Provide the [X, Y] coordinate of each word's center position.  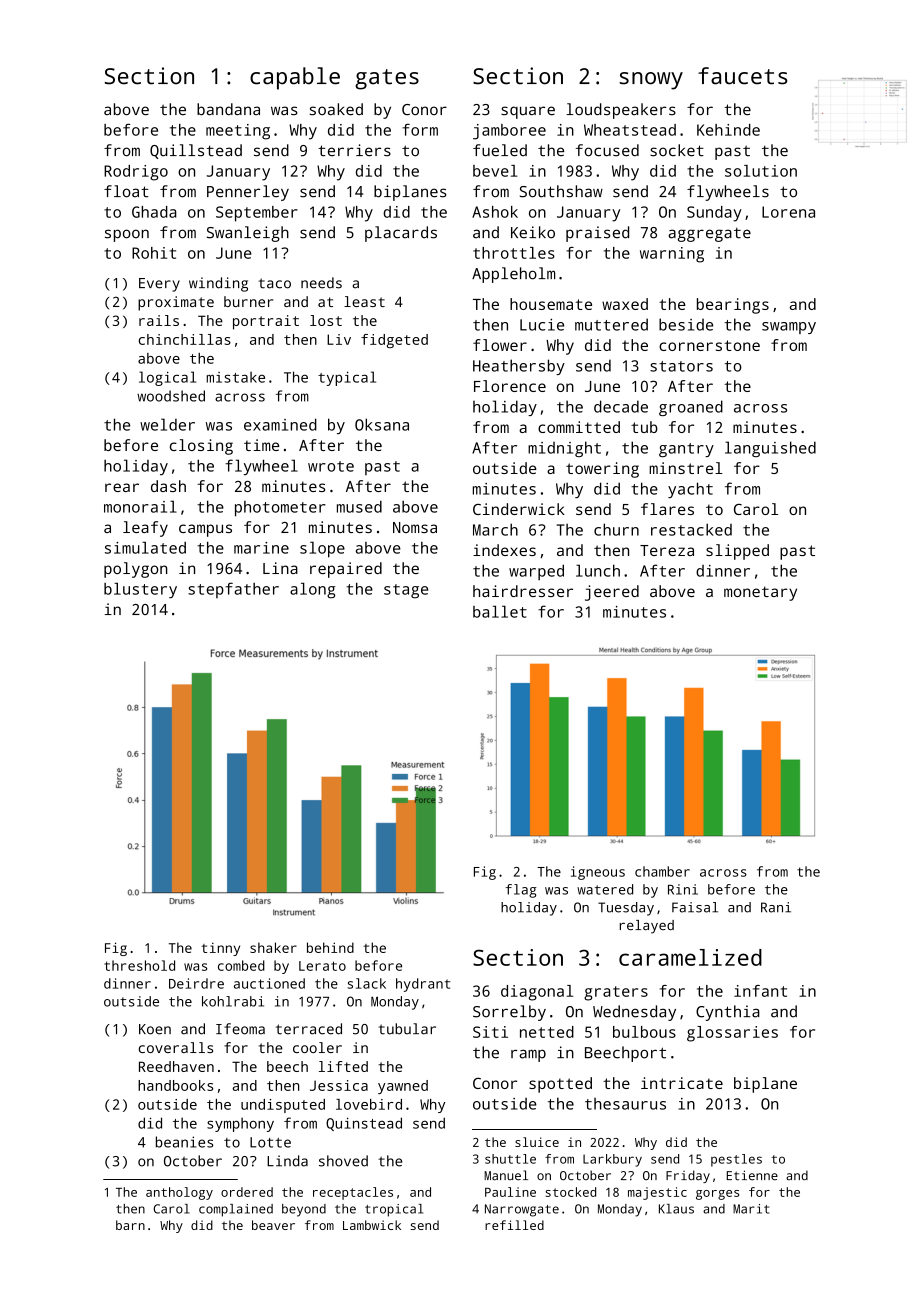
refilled [514, 1225]
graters [616, 993]
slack [367, 983]
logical [167, 378]
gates [387, 79]
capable [295, 78]
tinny [220, 949]
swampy [789, 328]
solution [761, 171]
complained [236, 1210]
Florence [510, 386]
